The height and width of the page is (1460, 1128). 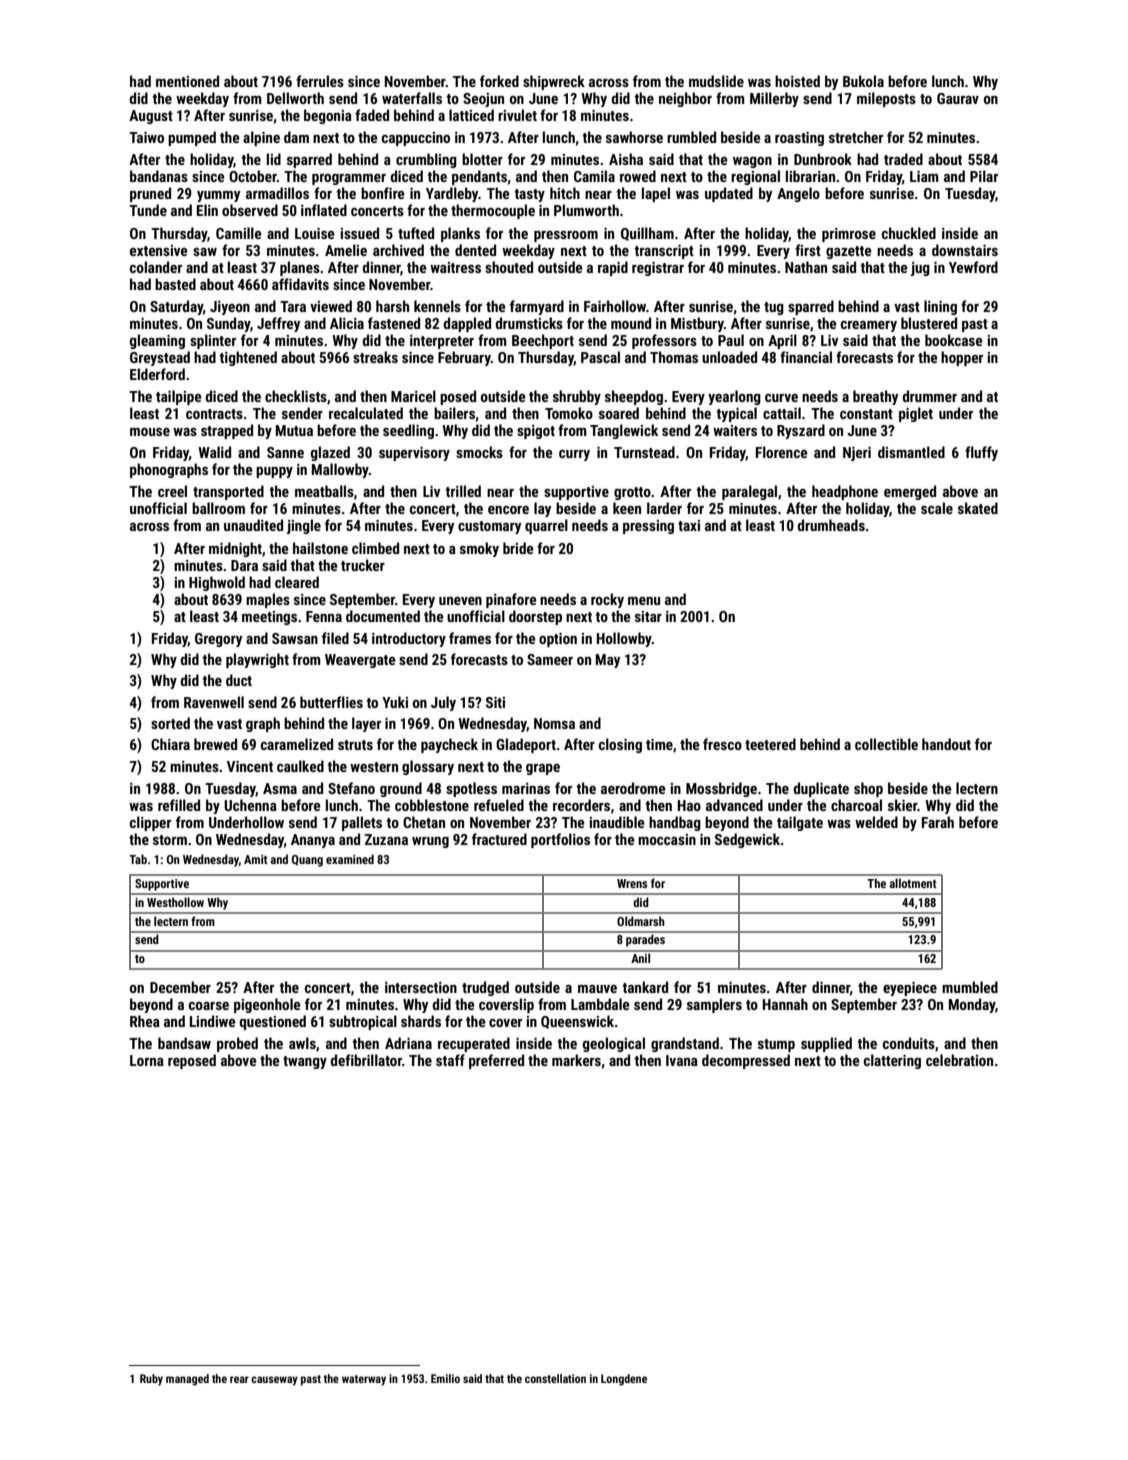 What do you see at coordinates (274, 1381) in the page?
I see `causeway` at bounding box center [274, 1381].
